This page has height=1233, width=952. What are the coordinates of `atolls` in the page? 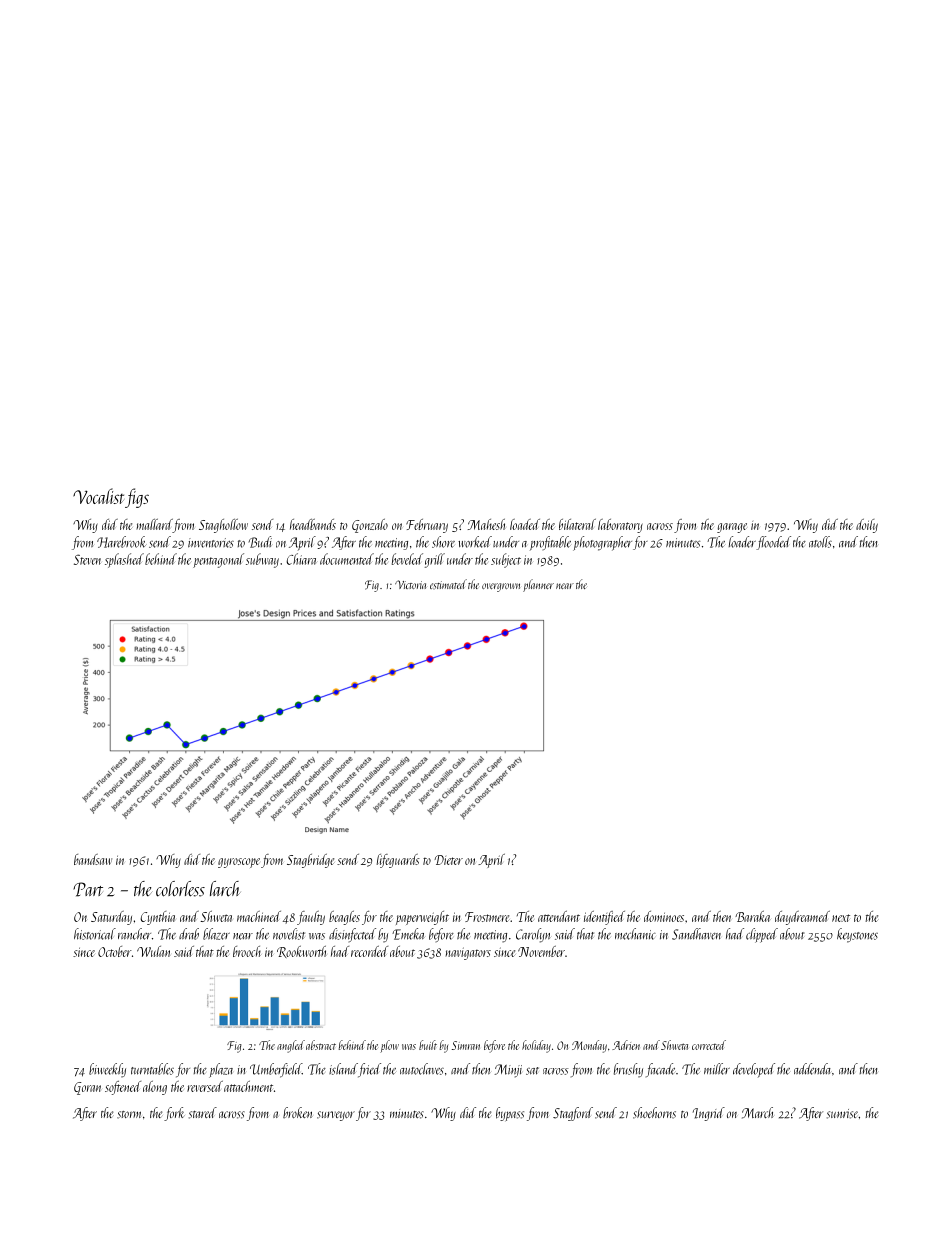 It's located at (820, 542).
